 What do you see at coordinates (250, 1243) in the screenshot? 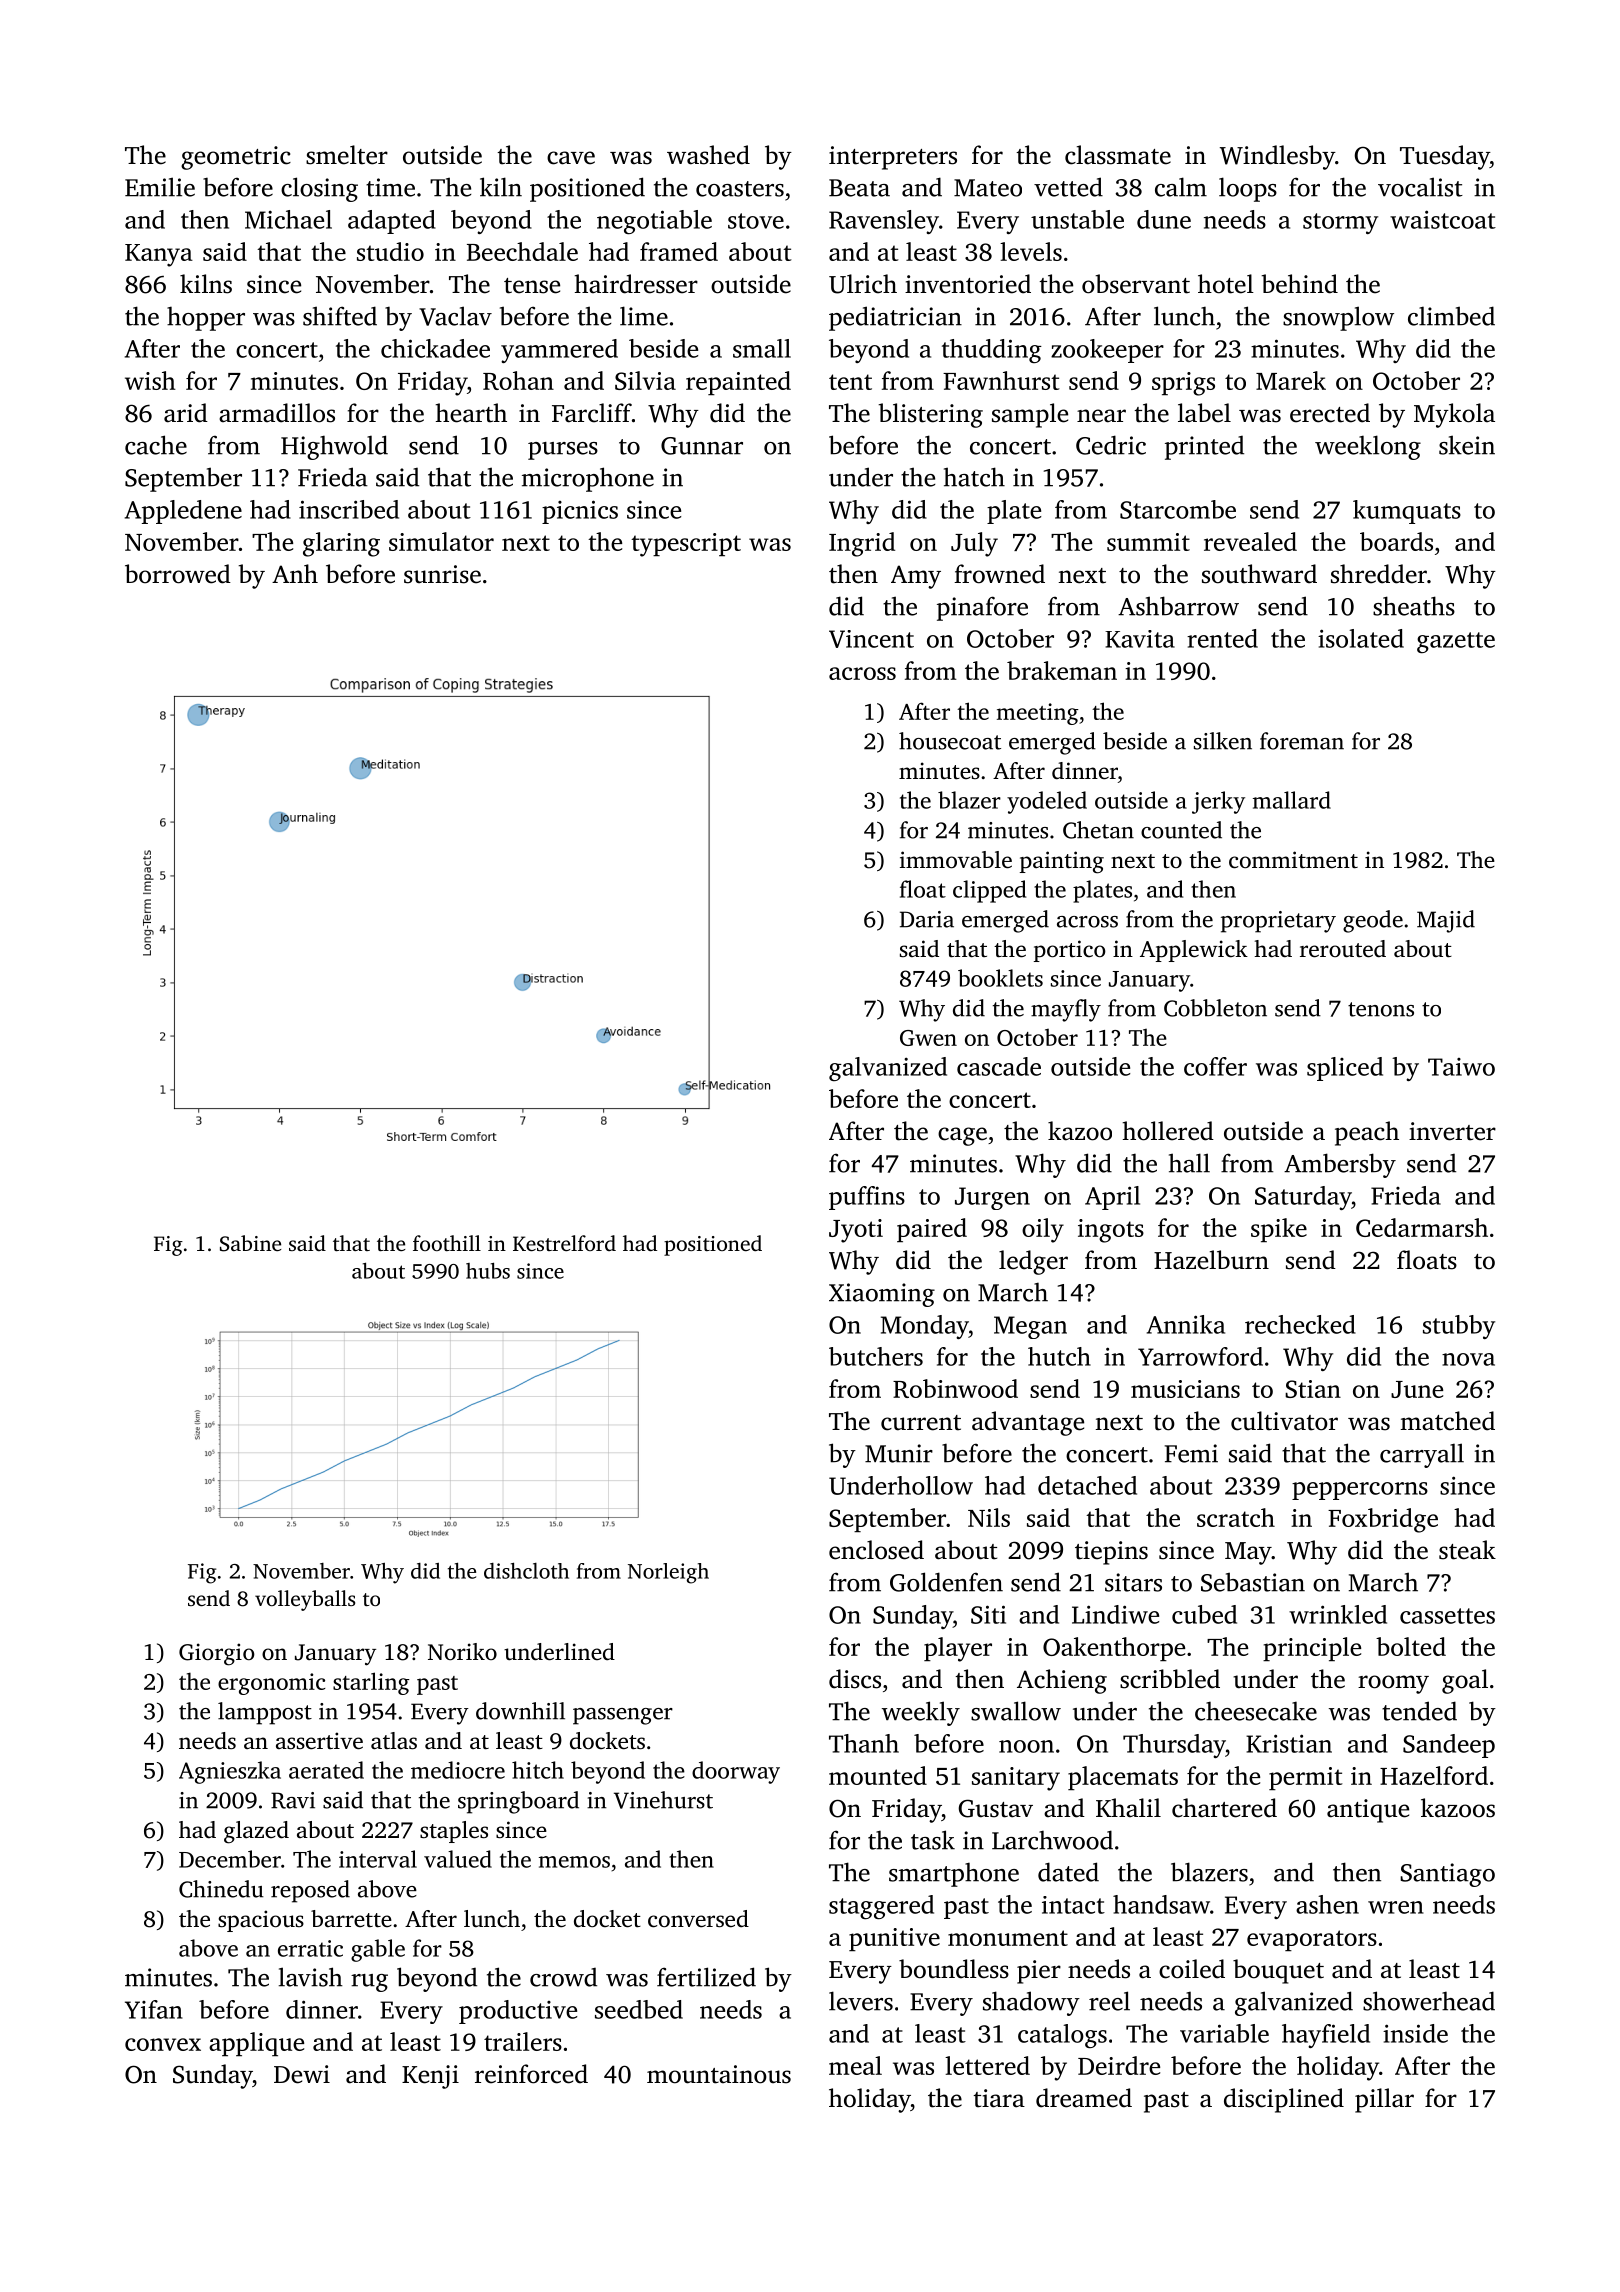
I see `Sabine` at bounding box center [250, 1243].
